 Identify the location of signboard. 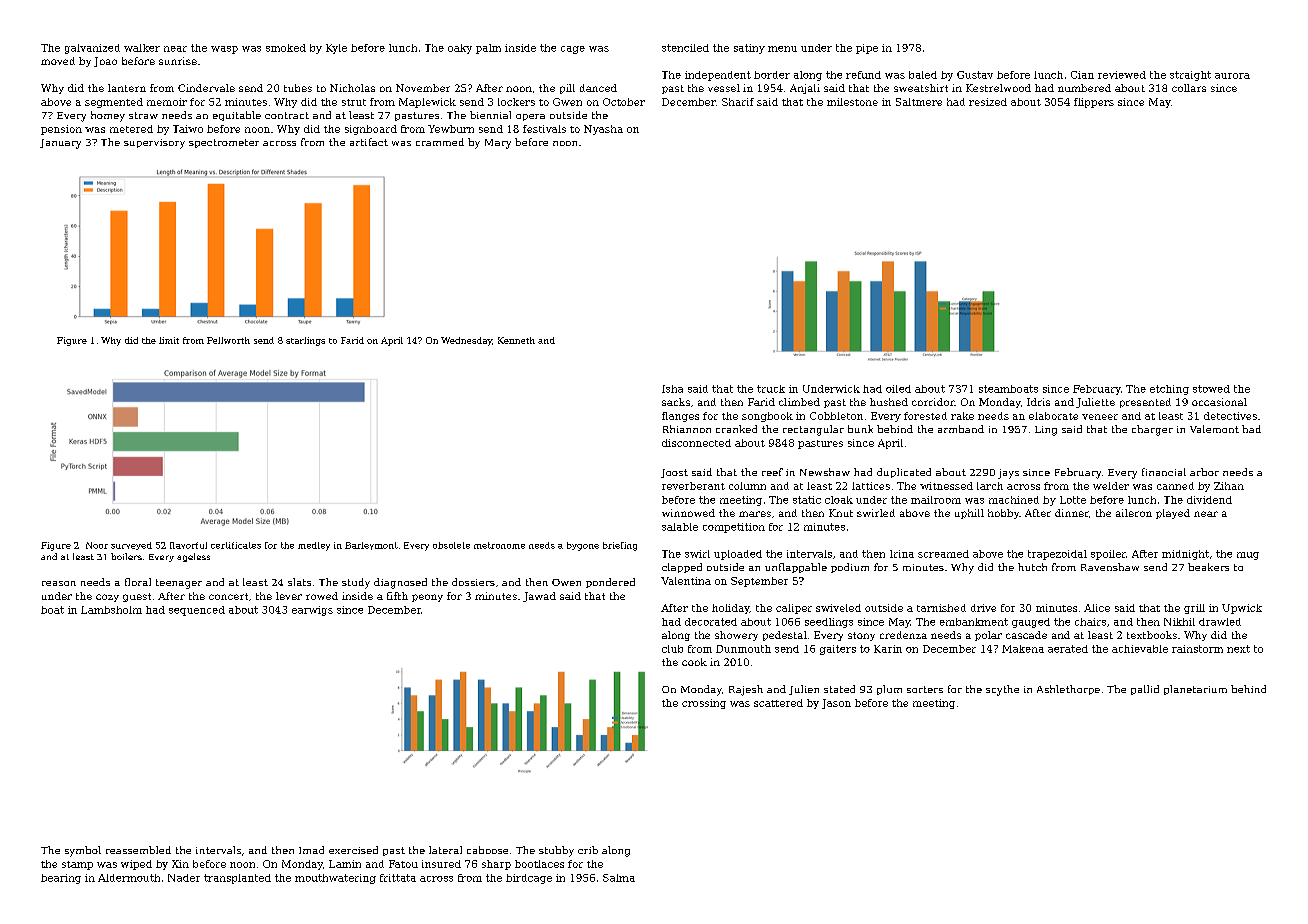
(371, 130).
